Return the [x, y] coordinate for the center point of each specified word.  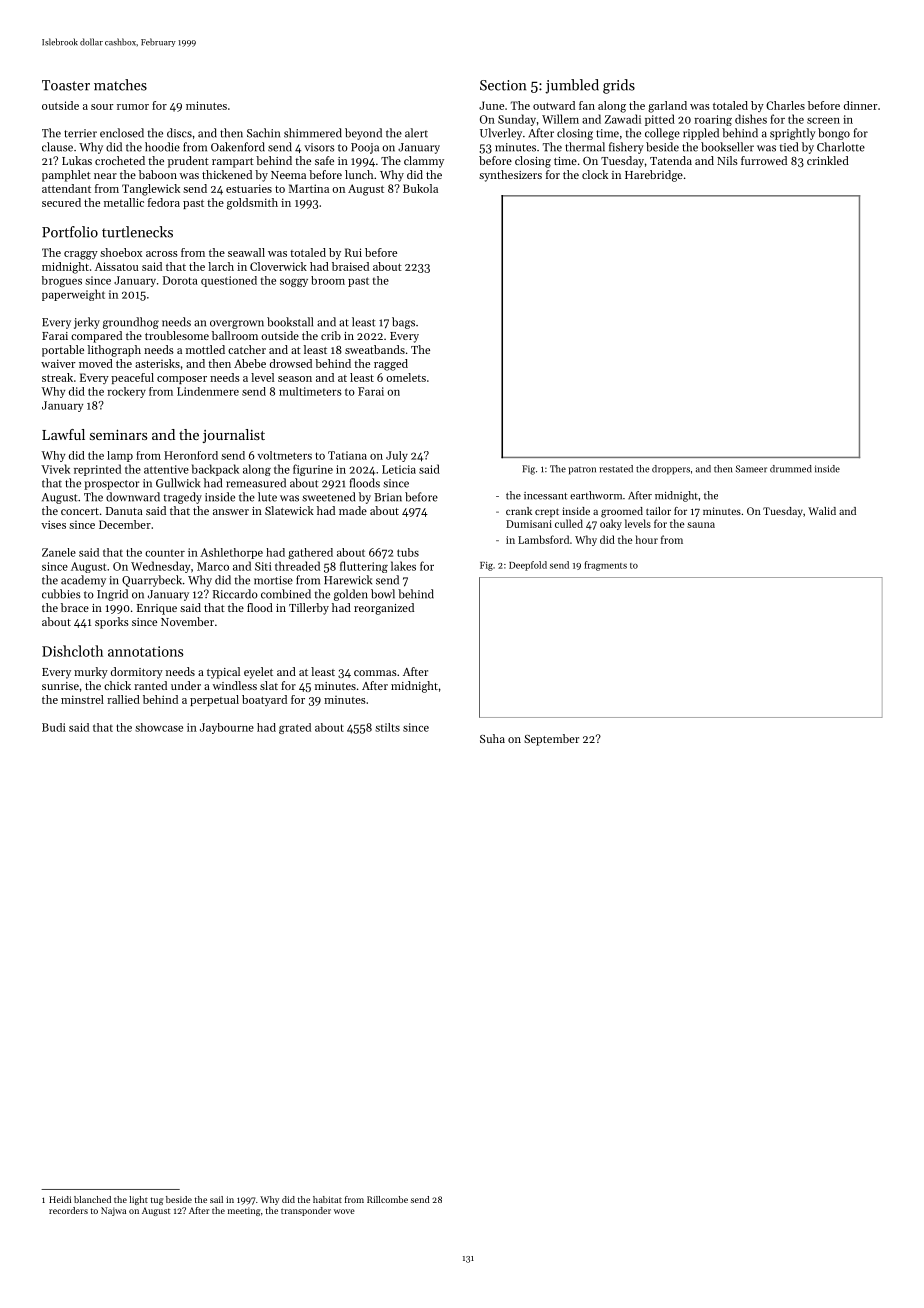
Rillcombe [387, 1199]
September [551, 740]
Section [503, 85]
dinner [861, 105]
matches [120, 85]
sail [216, 1199]
